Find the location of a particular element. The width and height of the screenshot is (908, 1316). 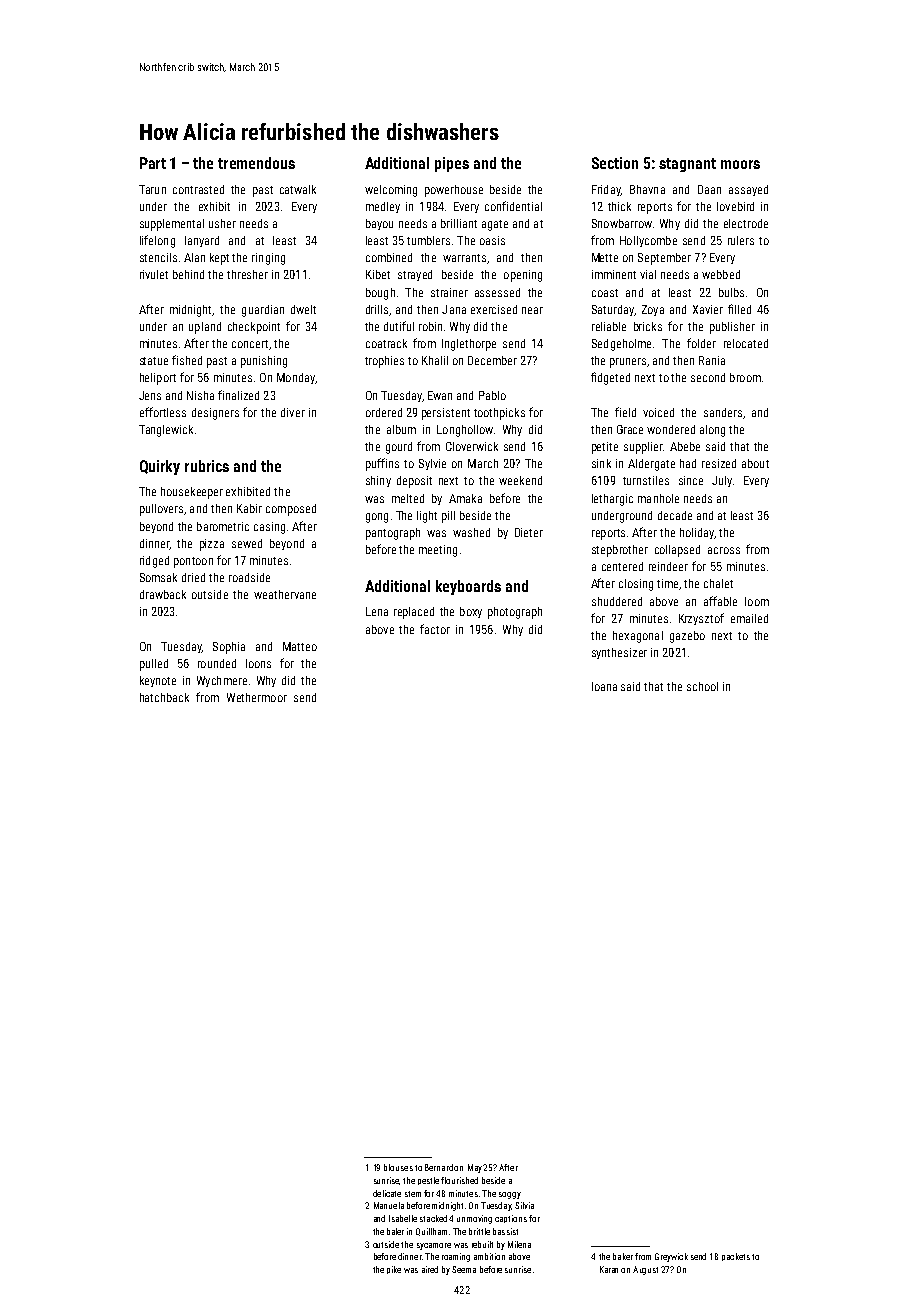

unmoving is located at coordinates (474, 1219).
